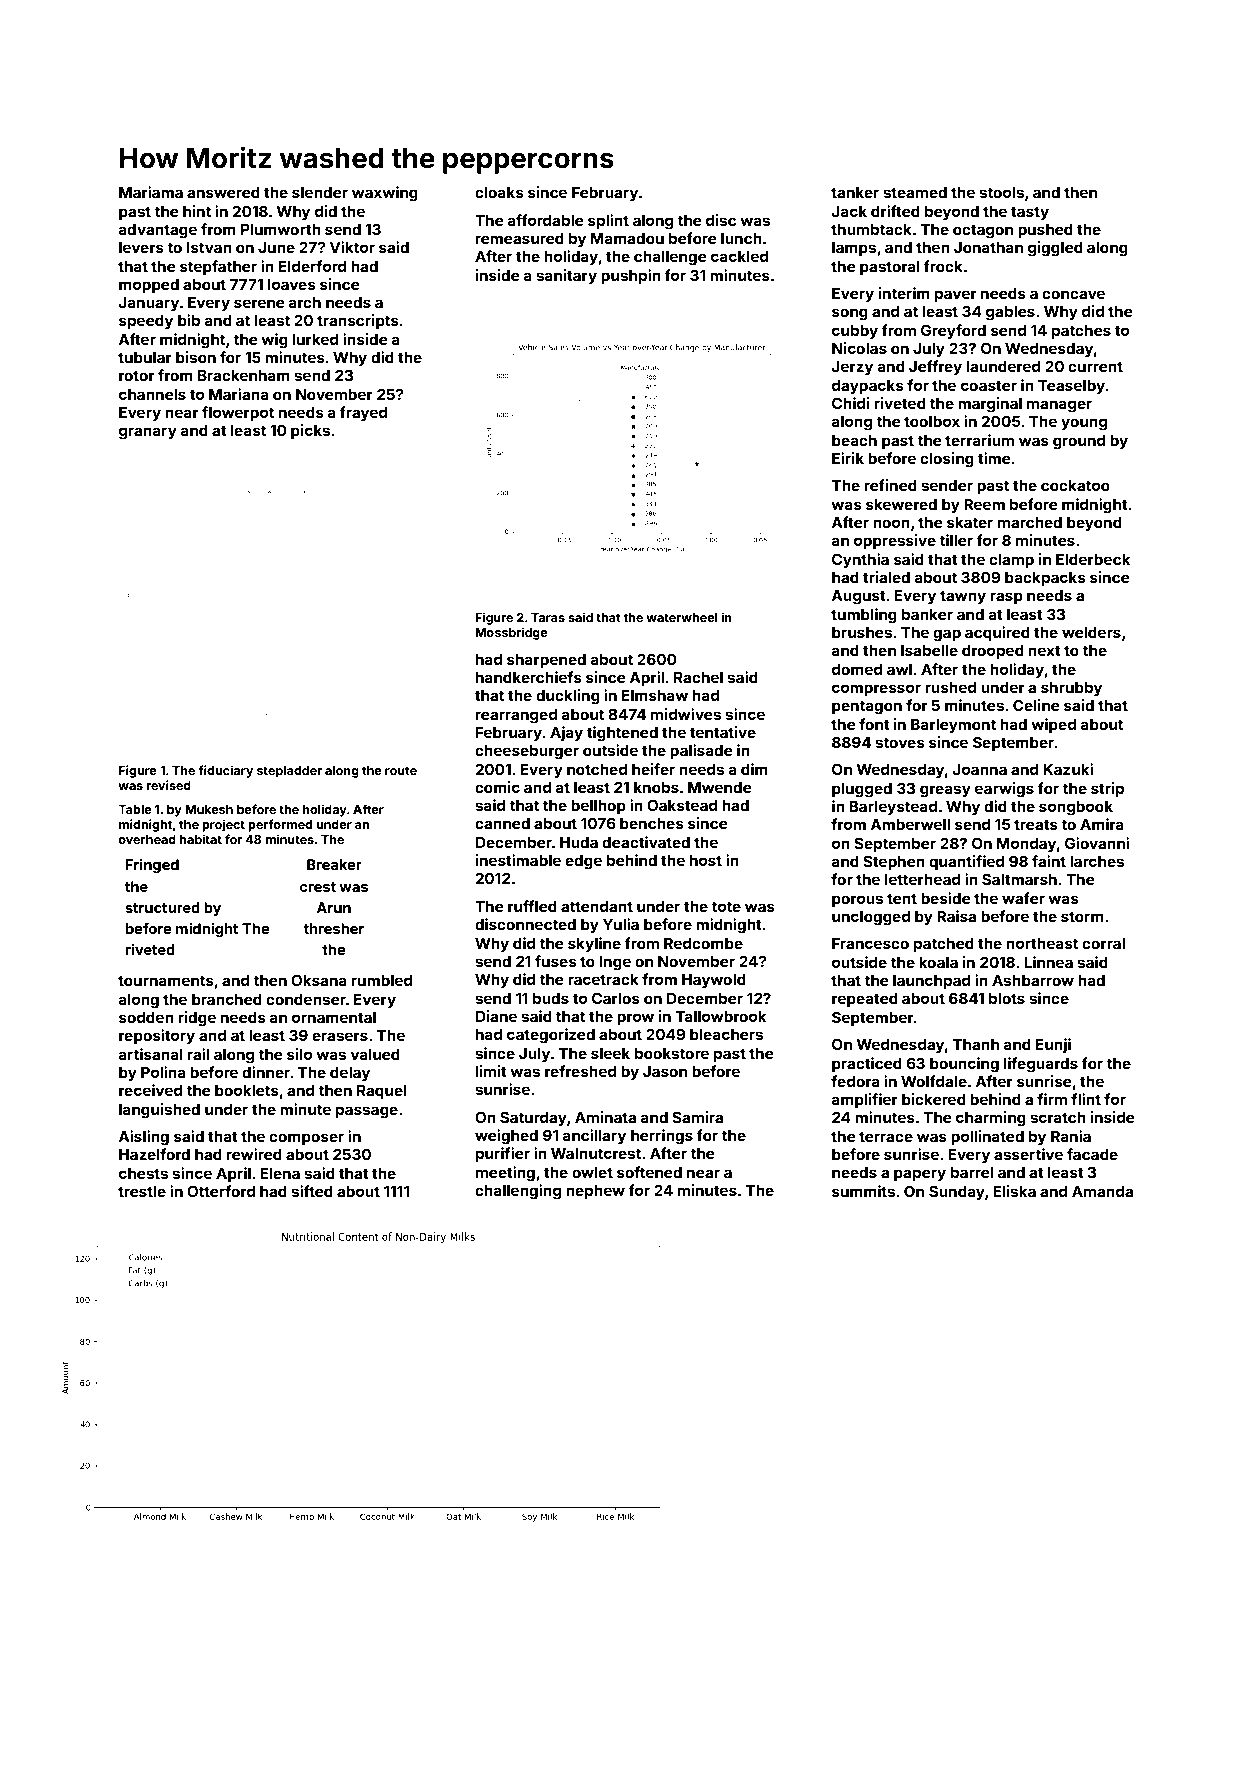  What do you see at coordinates (226, 771) in the screenshot?
I see `fiduciary` at bounding box center [226, 771].
